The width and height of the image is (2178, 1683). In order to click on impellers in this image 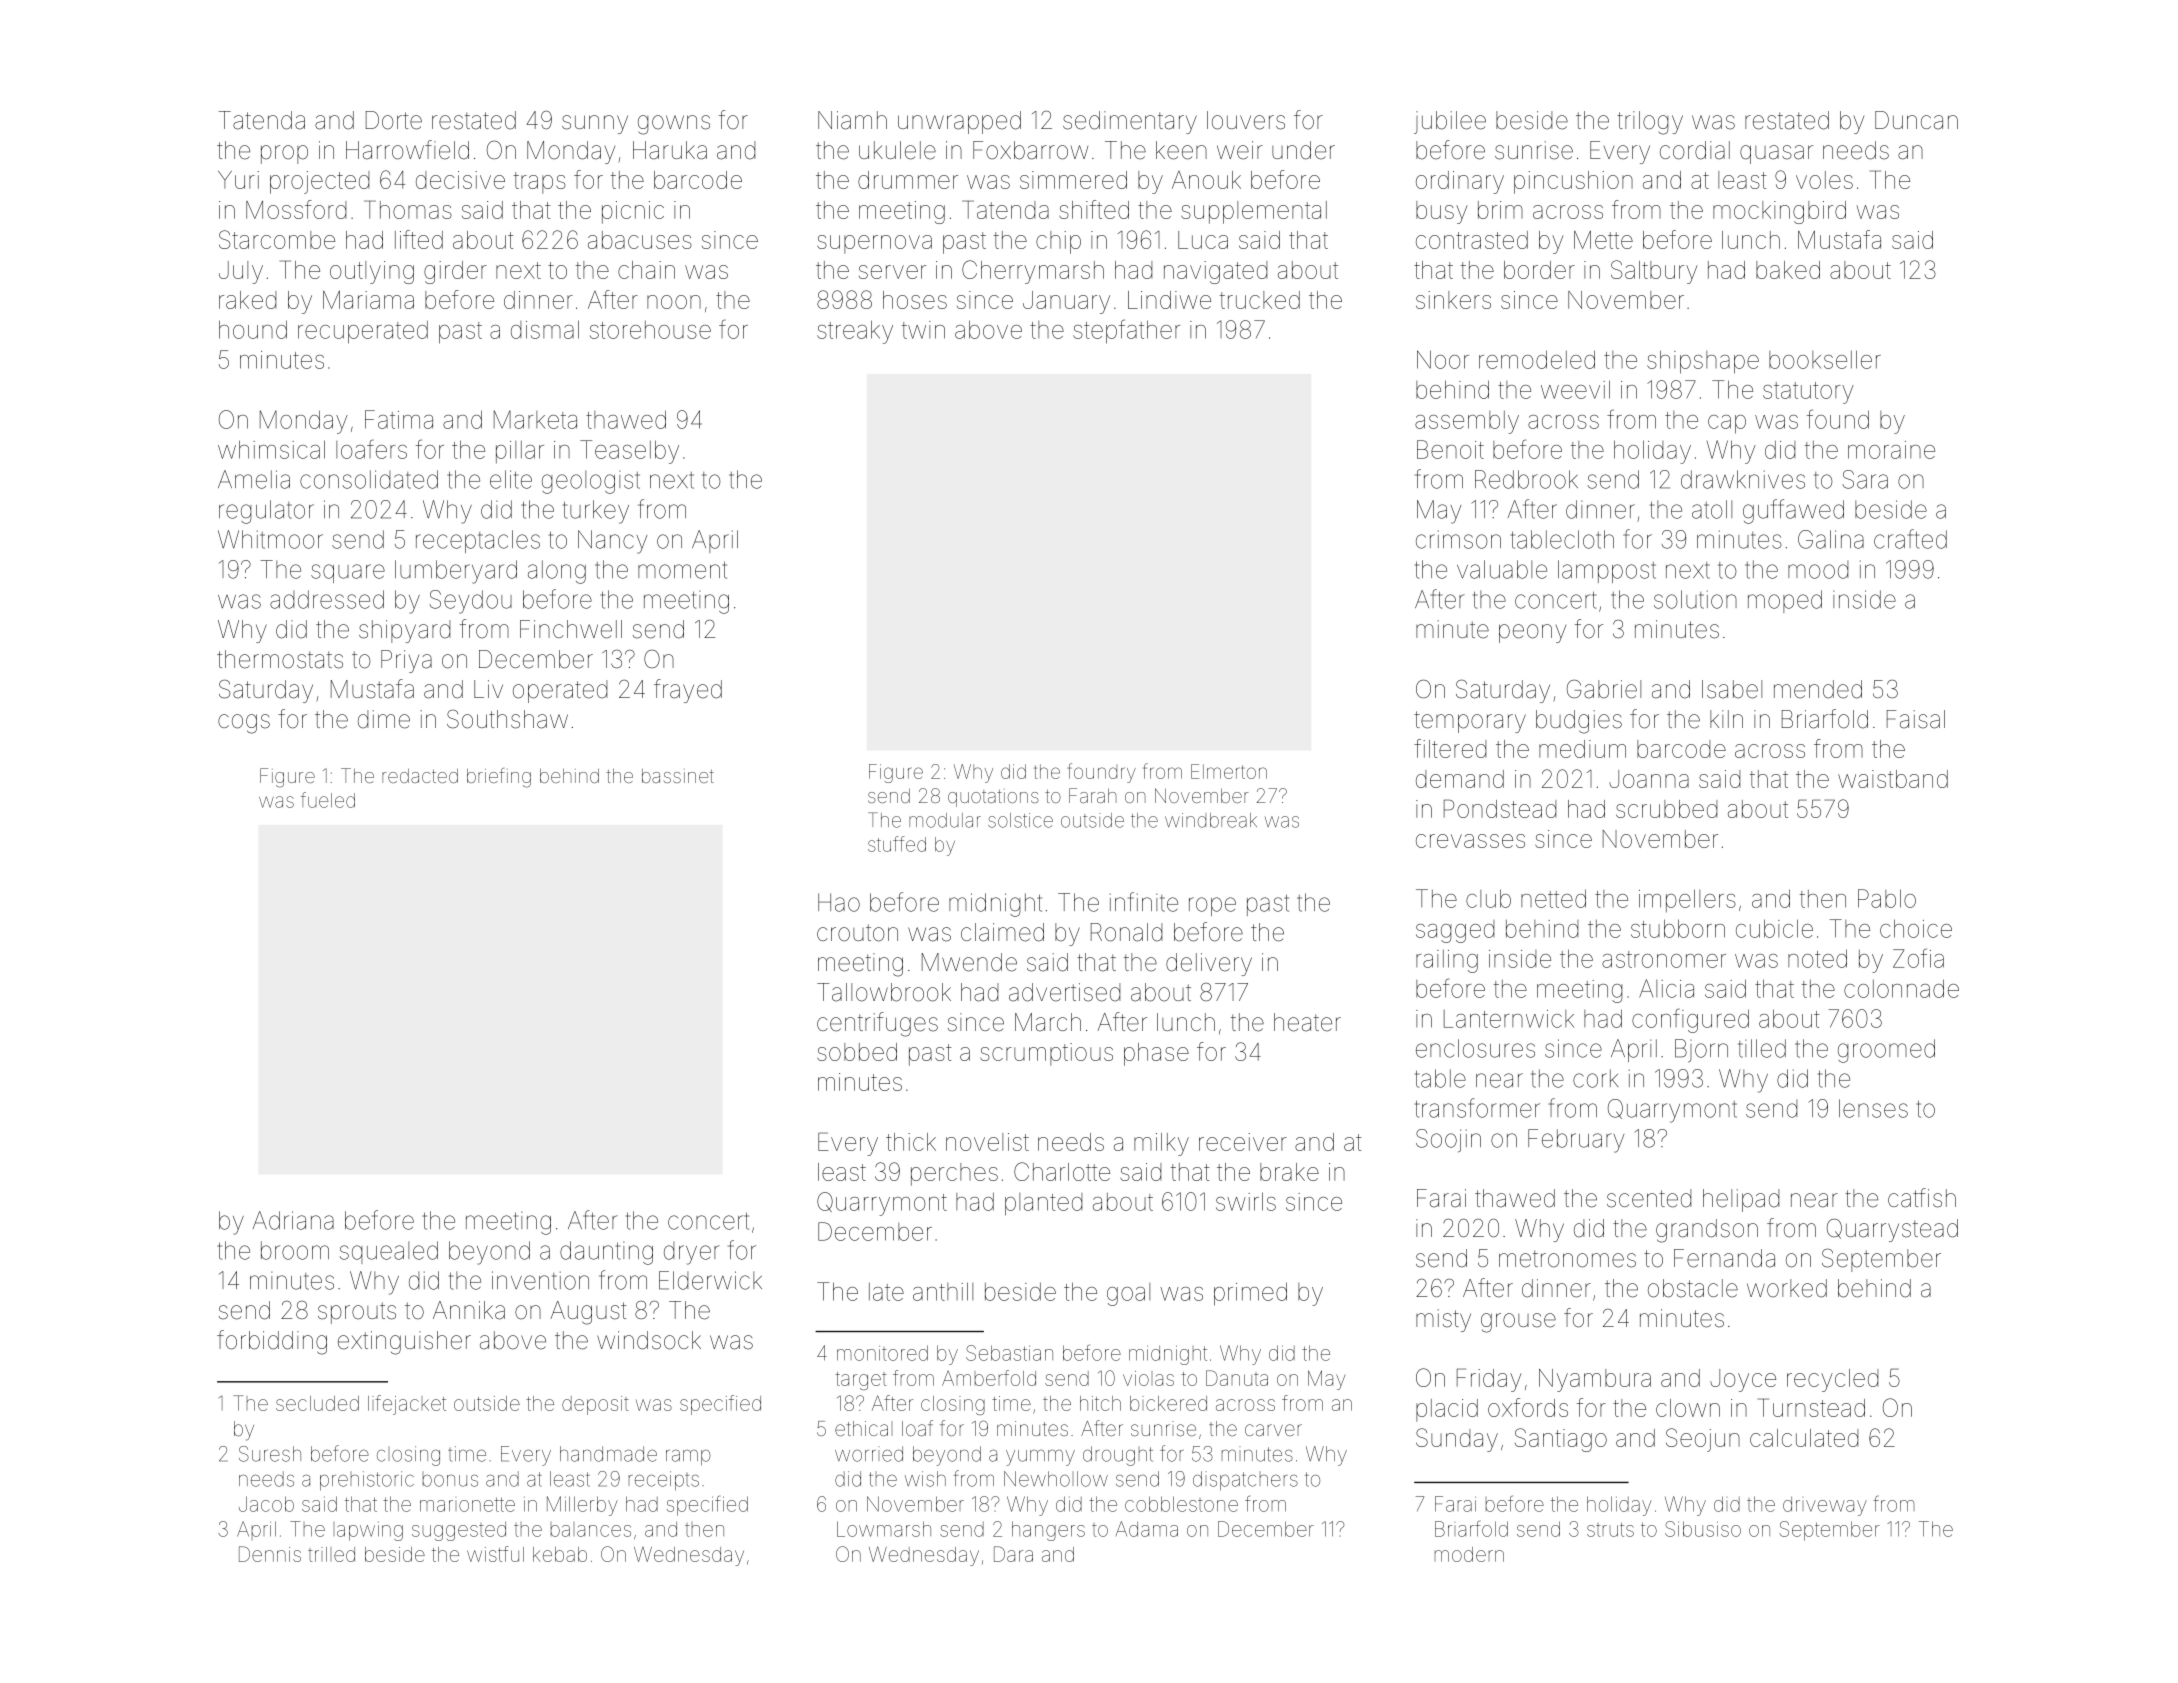, I will do `click(1687, 900)`.
